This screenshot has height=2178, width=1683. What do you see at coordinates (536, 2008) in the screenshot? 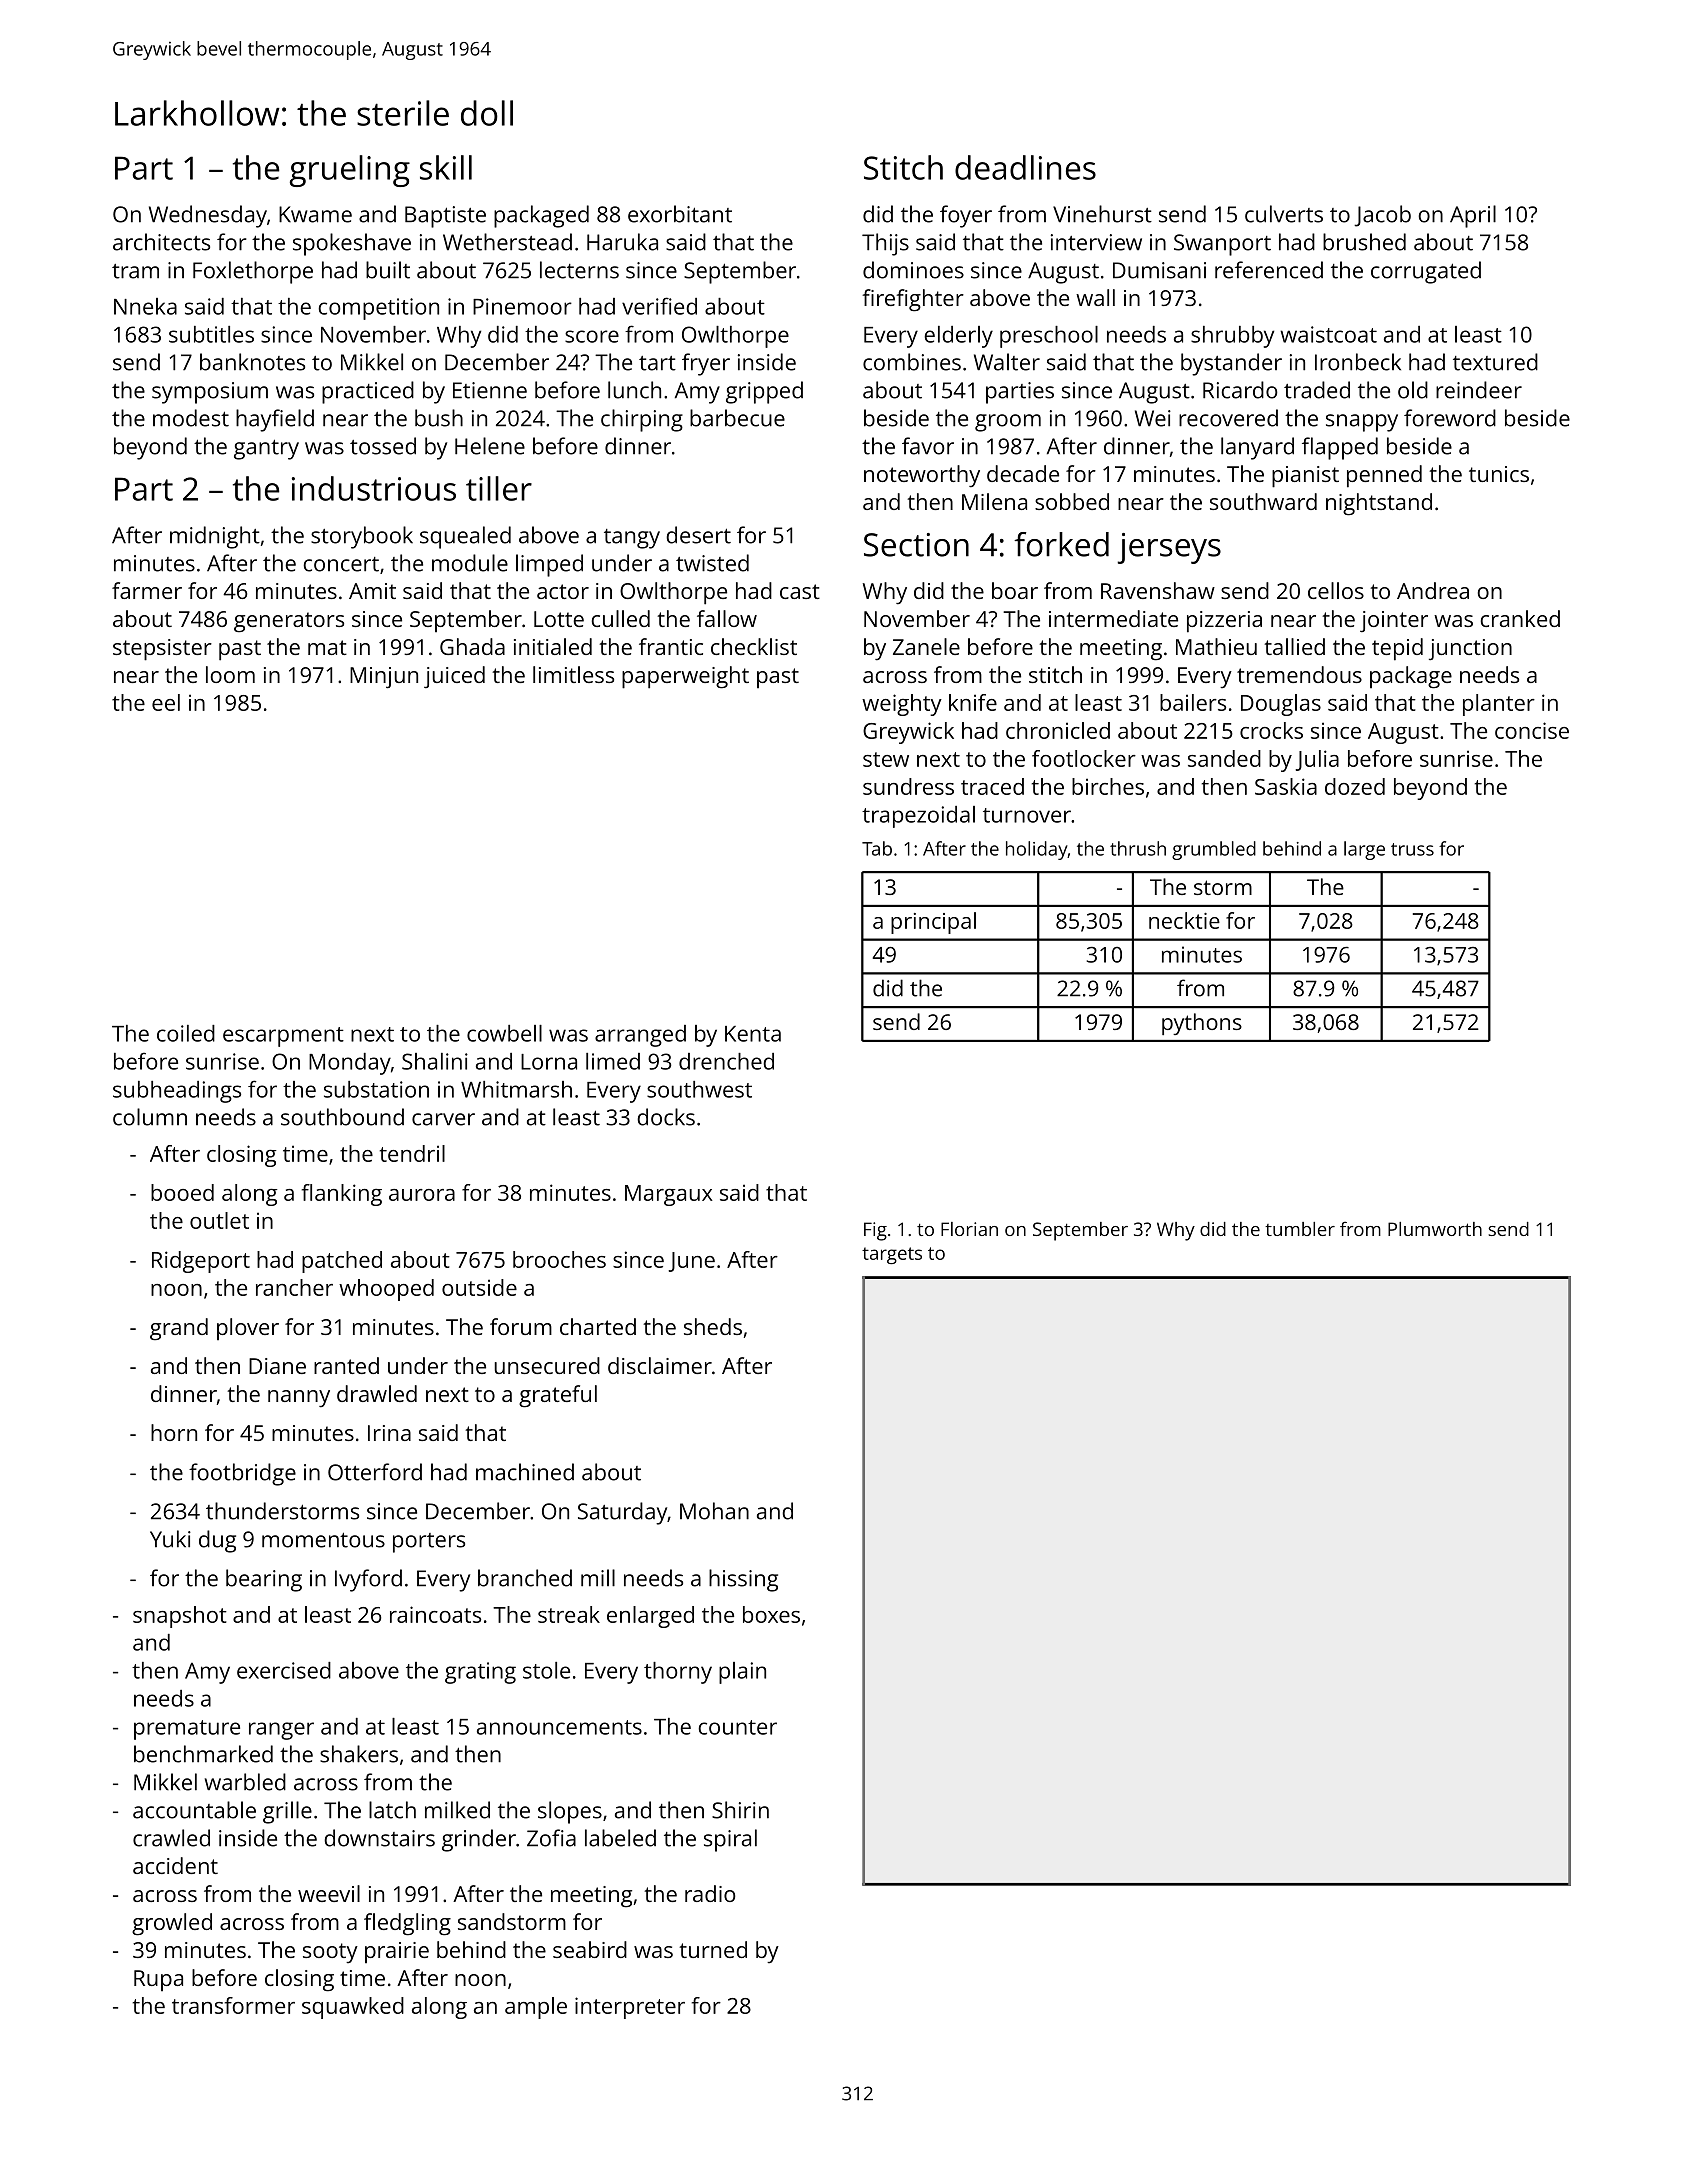
I see `ample` at bounding box center [536, 2008].
